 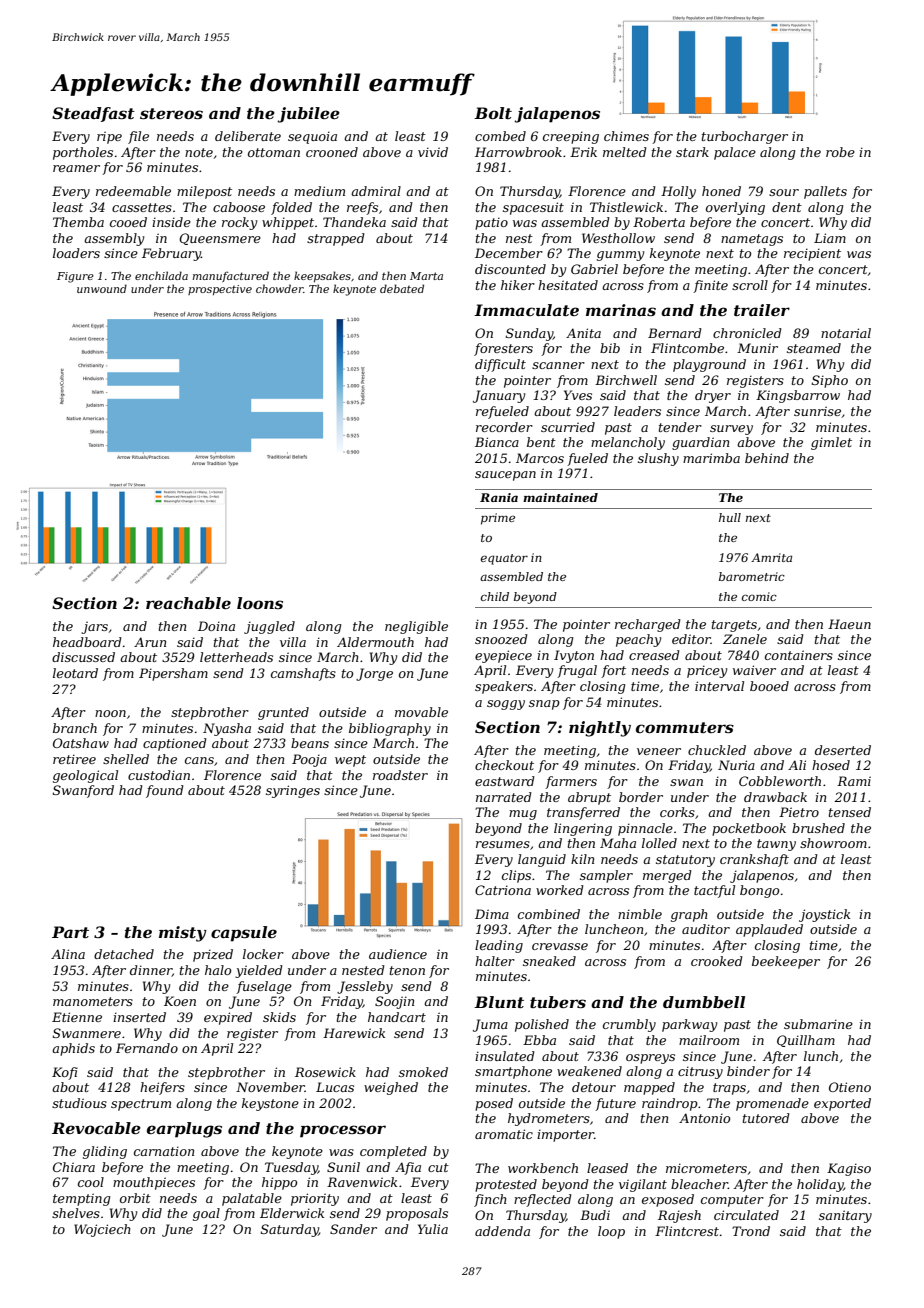 I want to click on hull, so click(x=730, y=517).
